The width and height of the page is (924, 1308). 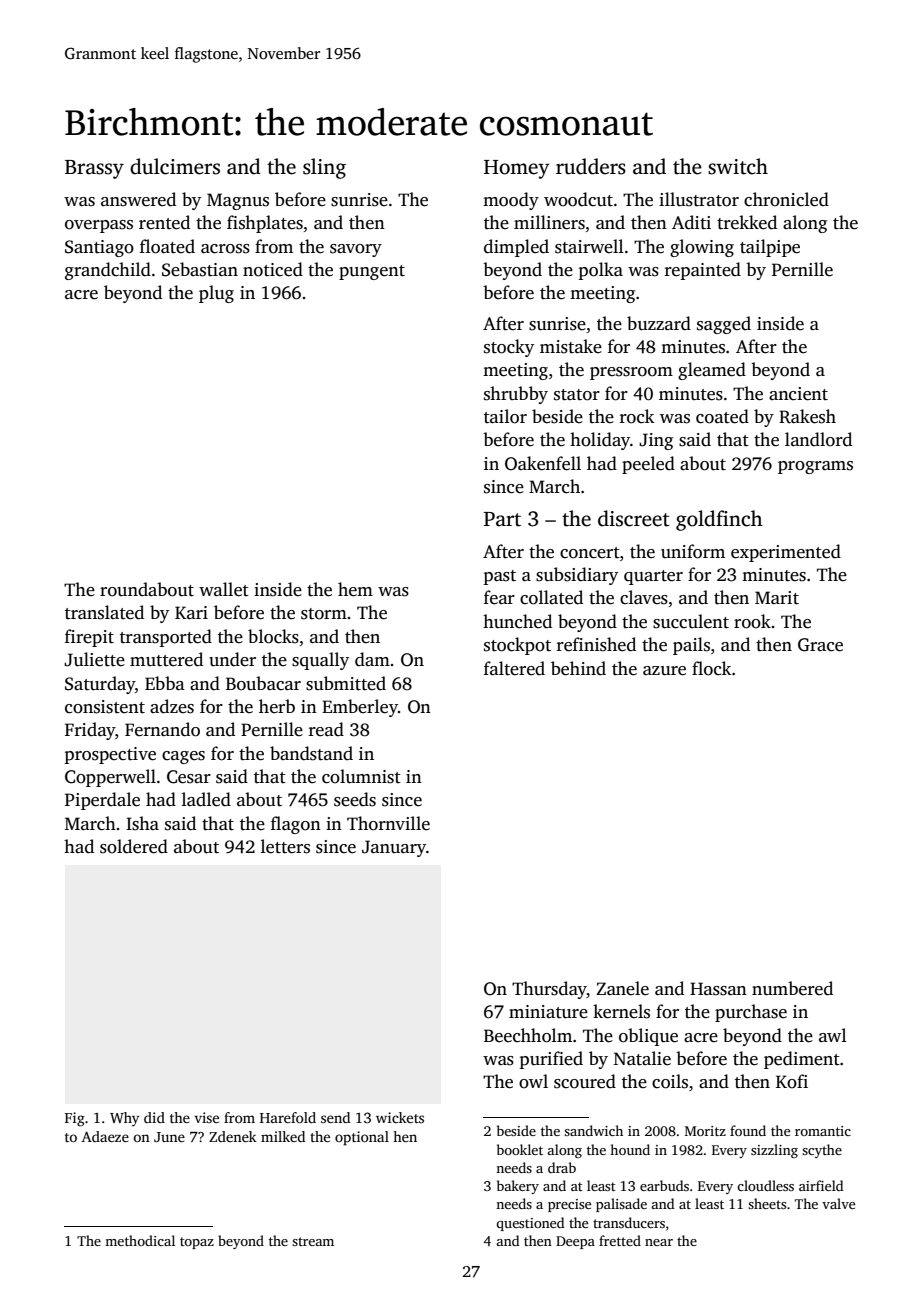 What do you see at coordinates (820, 645) in the page?
I see `Grace` at bounding box center [820, 645].
